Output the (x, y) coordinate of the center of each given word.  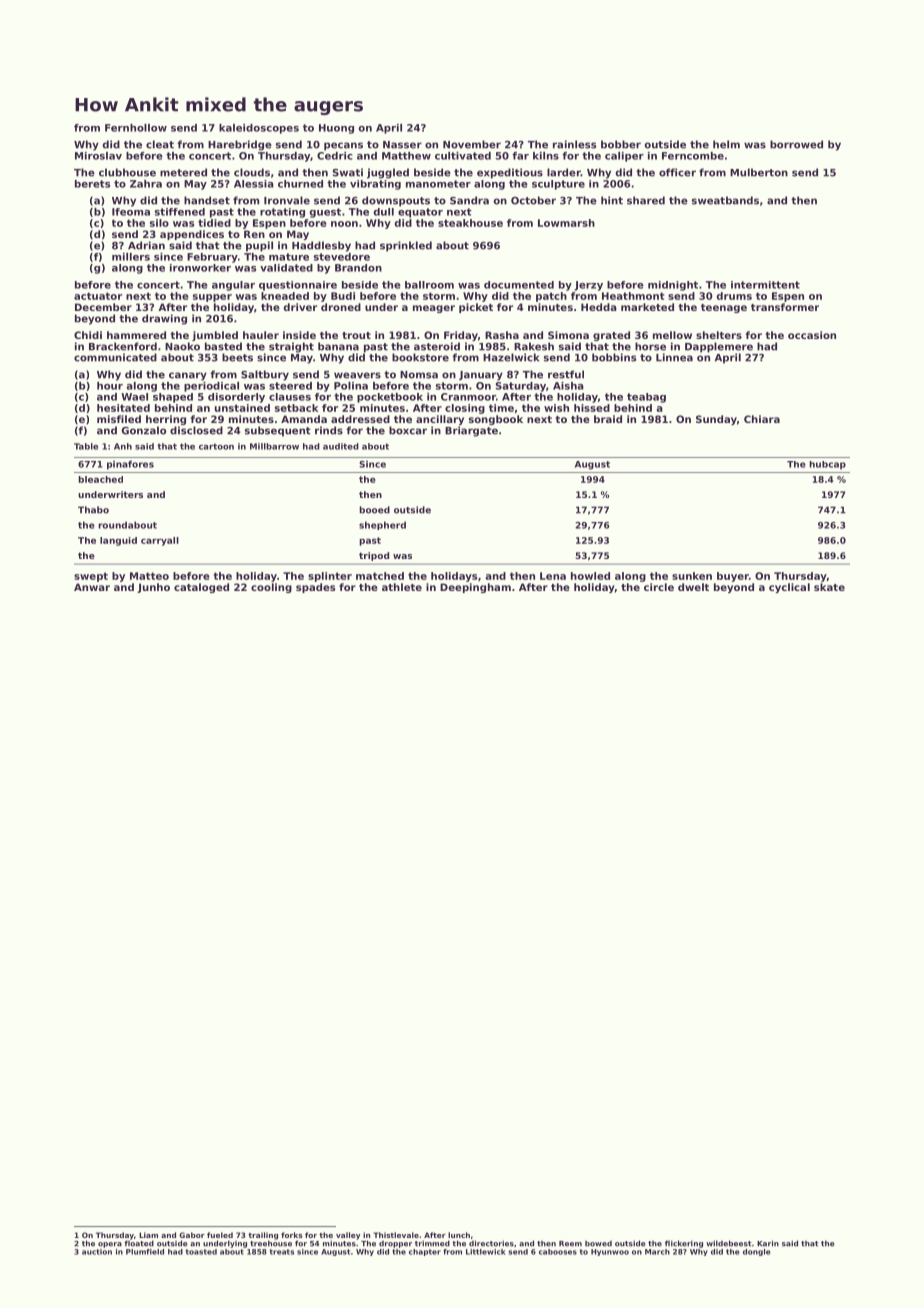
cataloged (201, 588)
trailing (263, 1236)
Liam (148, 1235)
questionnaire (298, 286)
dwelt (693, 587)
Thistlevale (396, 1235)
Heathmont (633, 296)
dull (383, 212)
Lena (553, 576)
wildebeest (729, 1243)
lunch (459, 1235)
